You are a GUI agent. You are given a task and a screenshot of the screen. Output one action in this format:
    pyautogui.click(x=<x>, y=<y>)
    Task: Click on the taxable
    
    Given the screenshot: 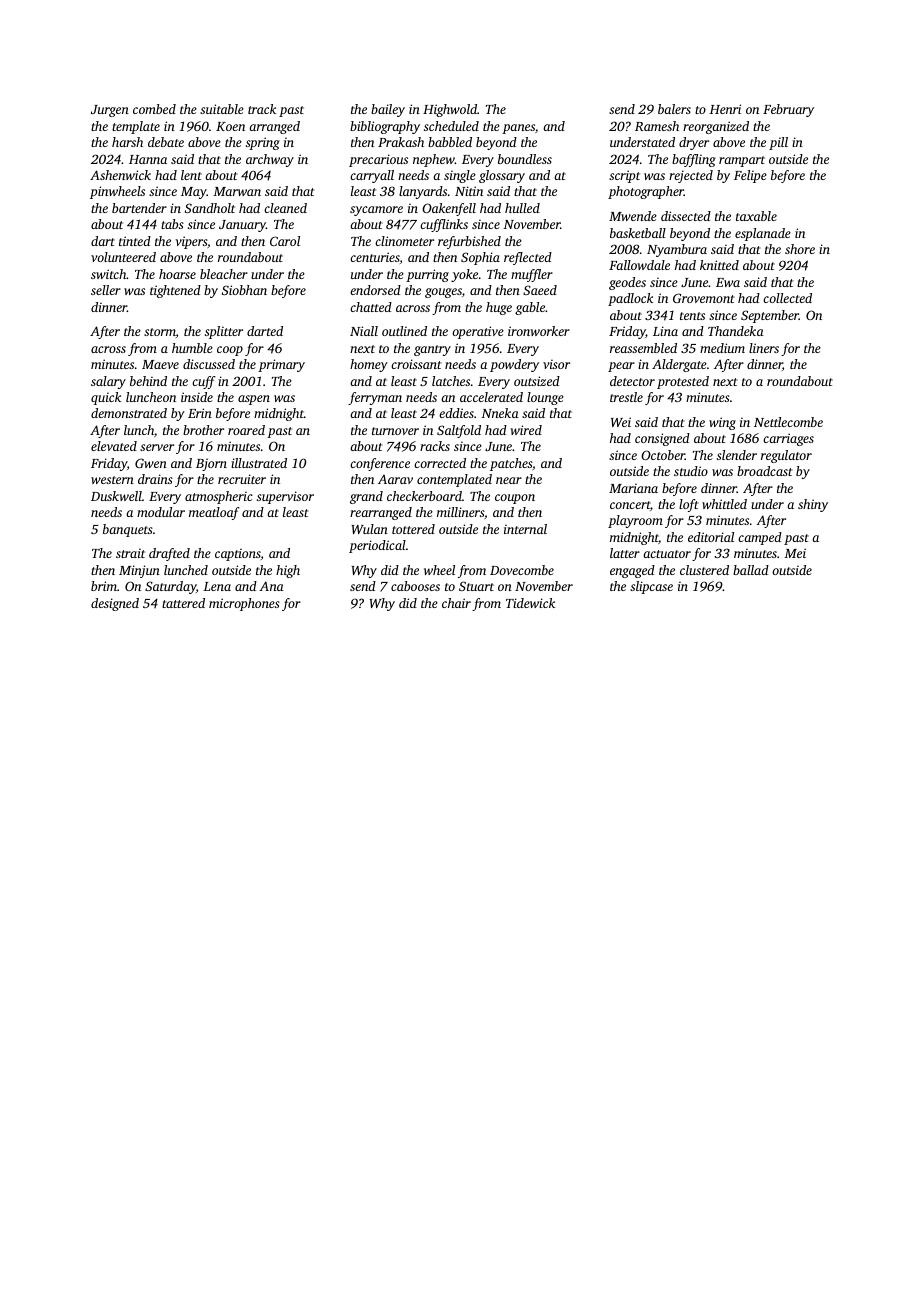 What is the action you would take?
    pyautogui.click(x=756, y=216)
